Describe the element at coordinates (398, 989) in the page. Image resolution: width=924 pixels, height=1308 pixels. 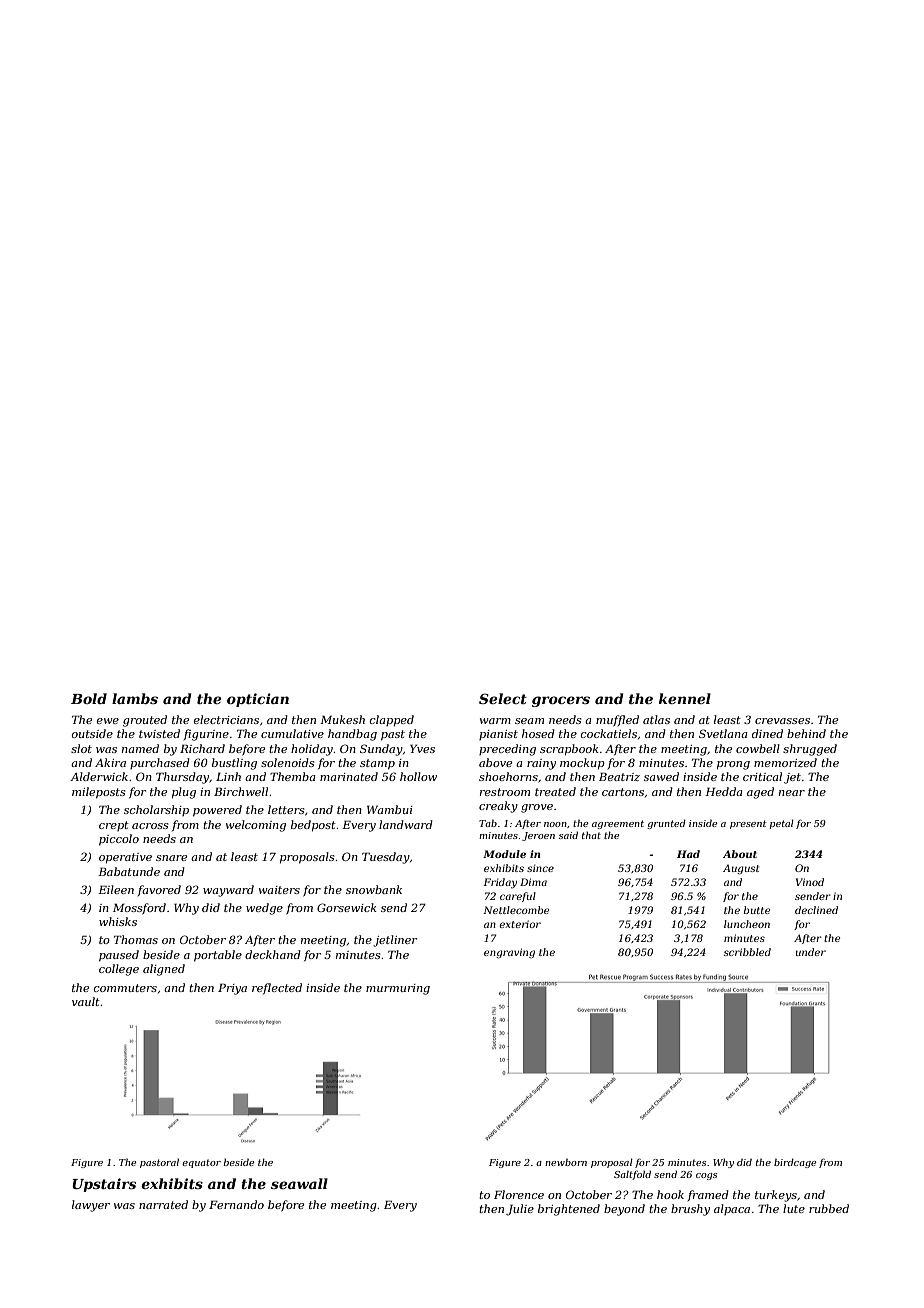
I see `murmuring` at that location.
